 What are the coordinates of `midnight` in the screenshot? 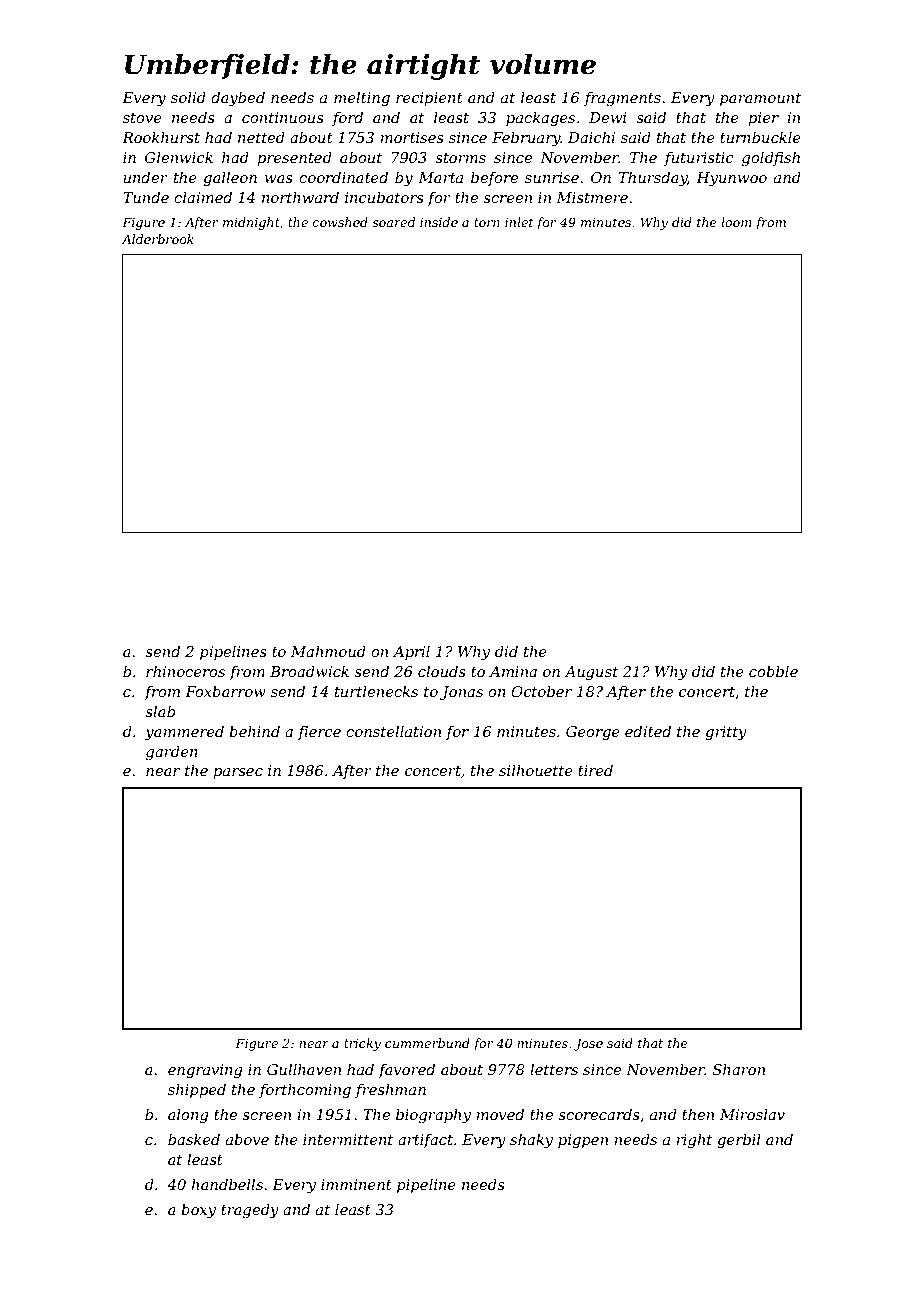 It's located at (251, 223).
